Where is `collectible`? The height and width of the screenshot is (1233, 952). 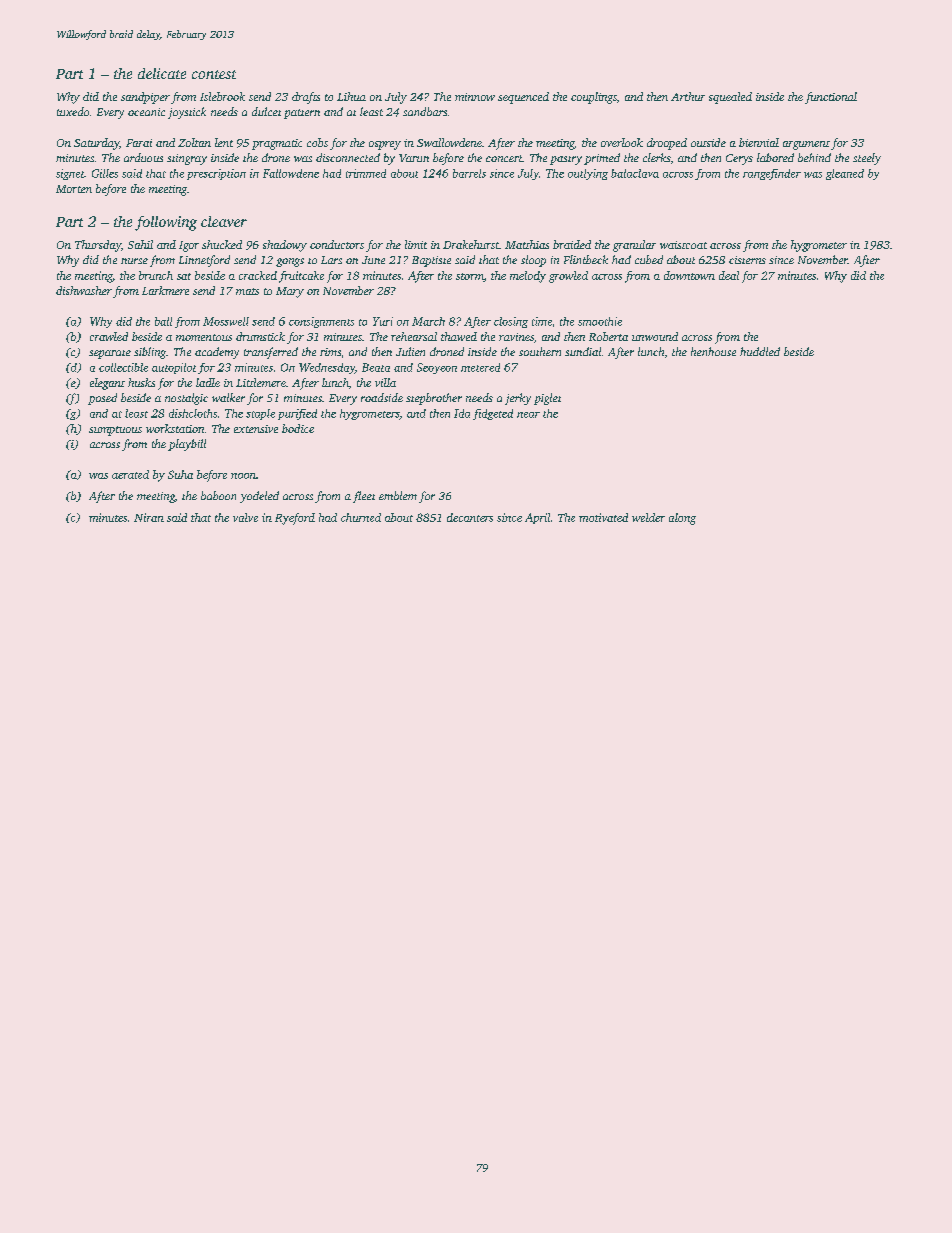 collectible is located at coordinates (123, 367).
